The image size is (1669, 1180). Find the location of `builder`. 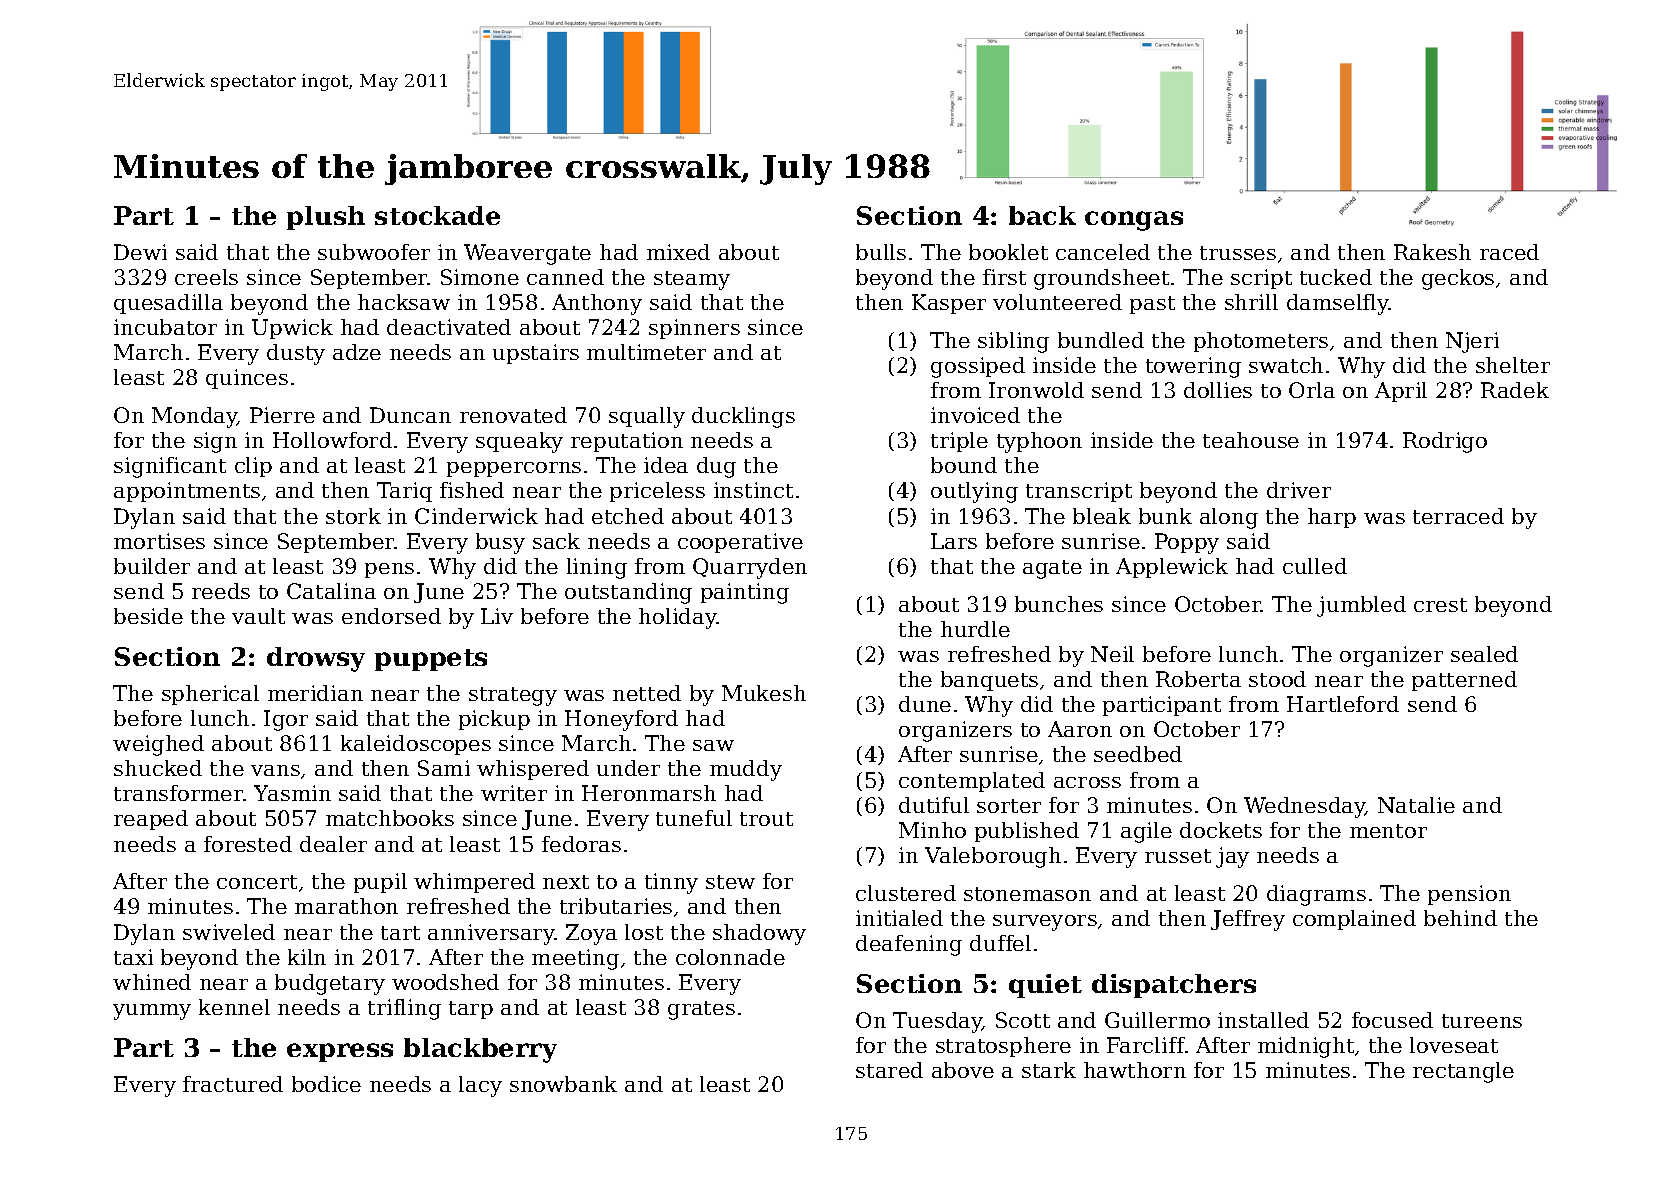

builder is located at coordinates (152, 566).
